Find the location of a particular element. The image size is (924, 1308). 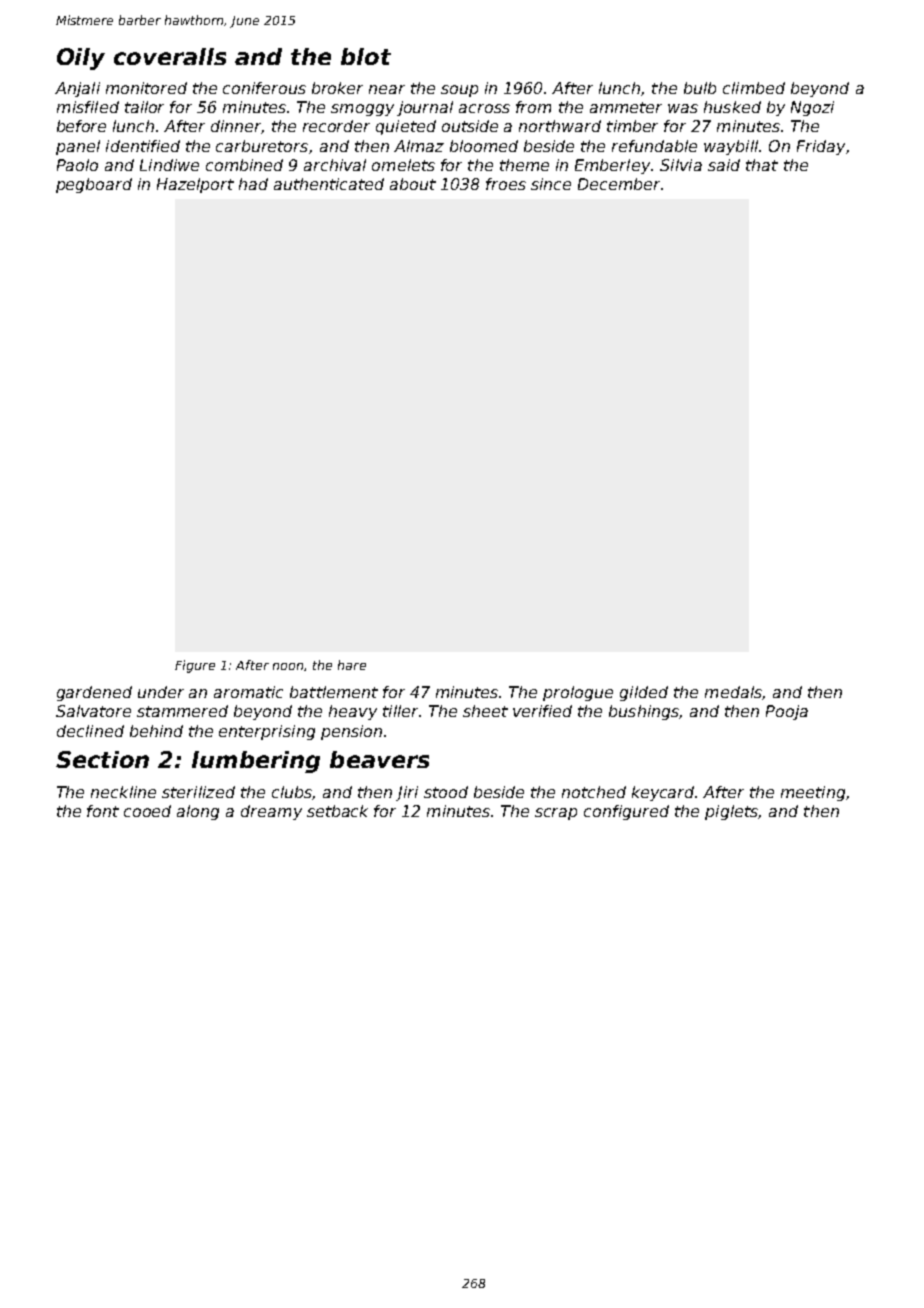

Section is located at coordinates (102, 759).
